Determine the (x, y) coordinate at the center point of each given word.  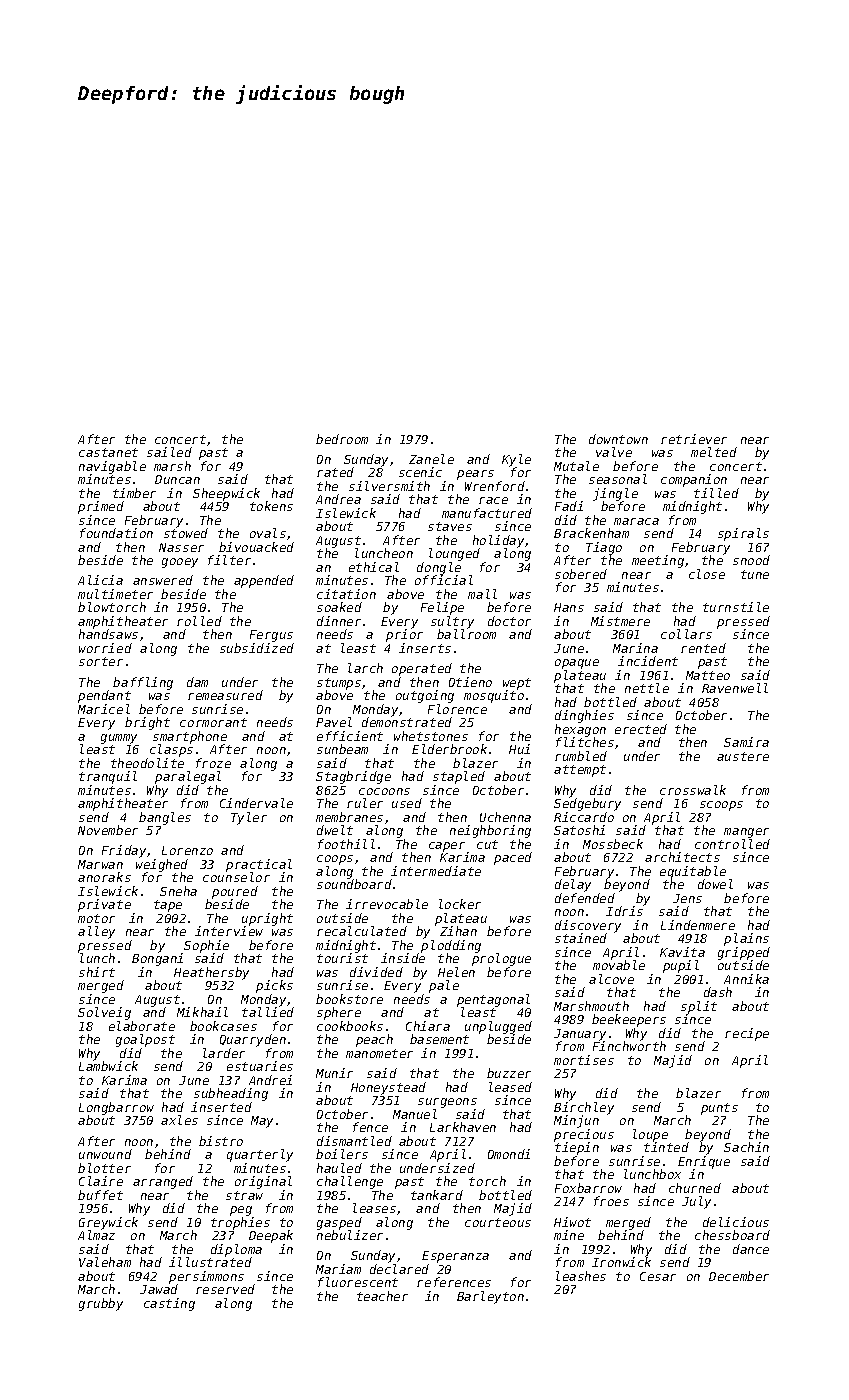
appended (264, 581)
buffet (100, 1195)
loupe (650, 1136)
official (444, 580)
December (739, 1276)
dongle (439, 569)
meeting (658, 561)
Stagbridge (353, 777)
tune (755, 574)
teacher (382, 1296)
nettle (647, 688)
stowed (186, 533)
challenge (350, 1182)
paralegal (188, 777)
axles (179, 1120)
